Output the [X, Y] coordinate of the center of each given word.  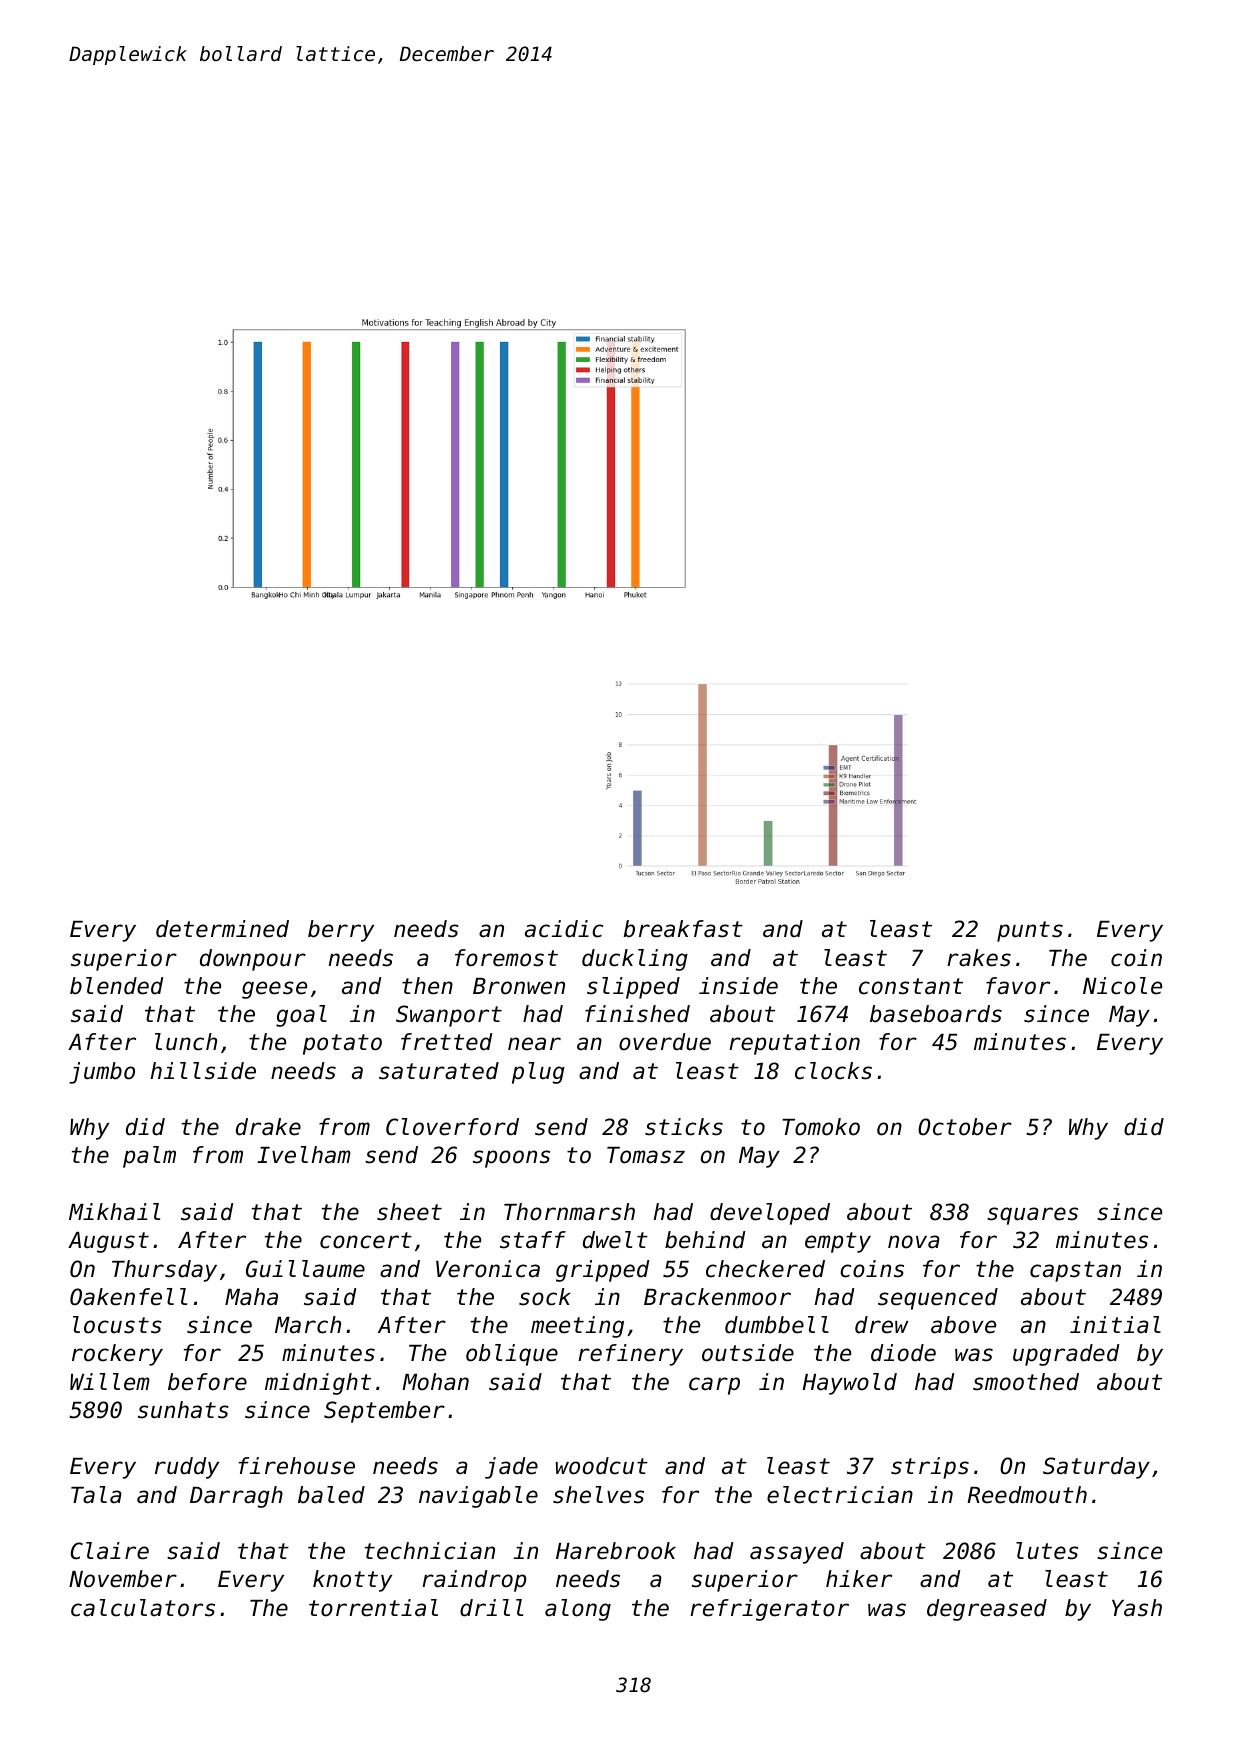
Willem [110, 1382]
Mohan [435, 1382]
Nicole [1122, 986]
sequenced [938, 1299]
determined [222, 929]
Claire [110, 1551]
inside [738, 986]
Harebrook [616, 1551]
